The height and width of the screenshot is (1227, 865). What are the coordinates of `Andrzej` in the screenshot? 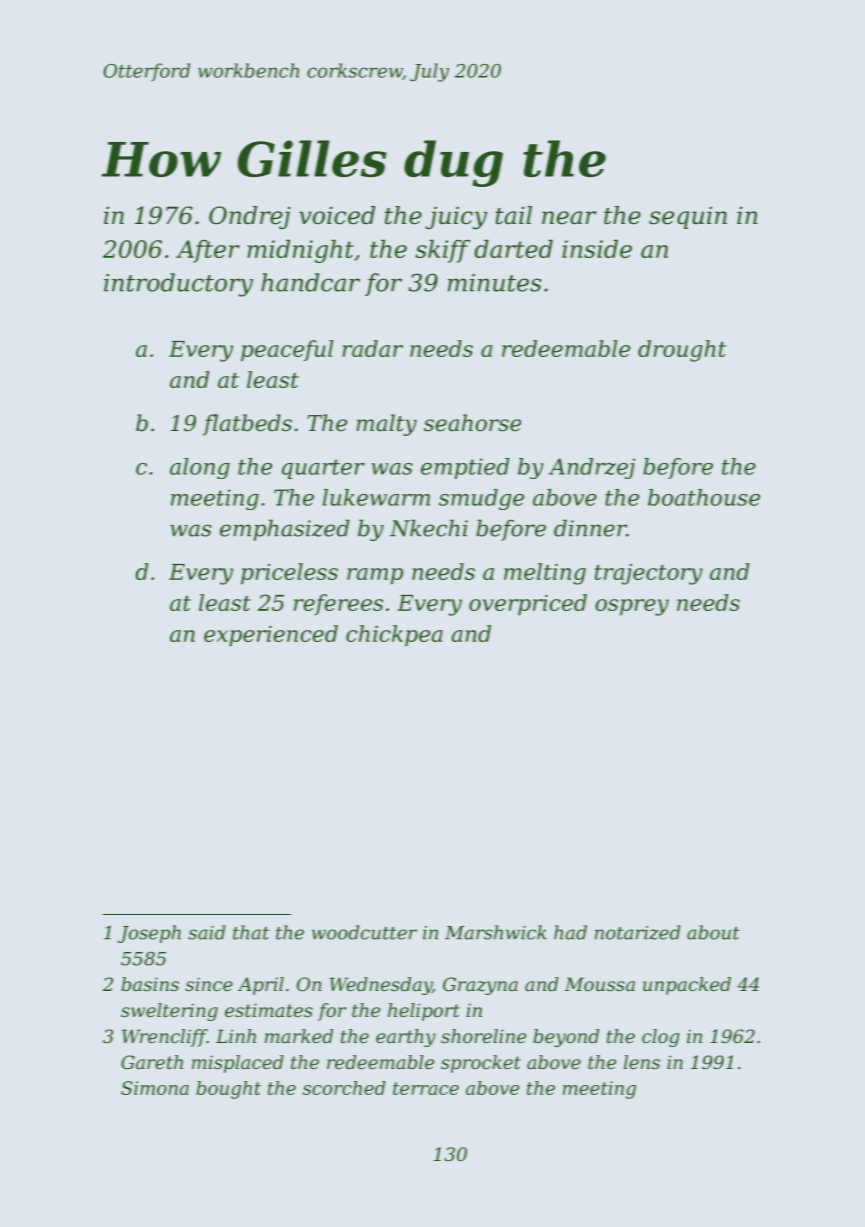 It's located at (592, 468).
